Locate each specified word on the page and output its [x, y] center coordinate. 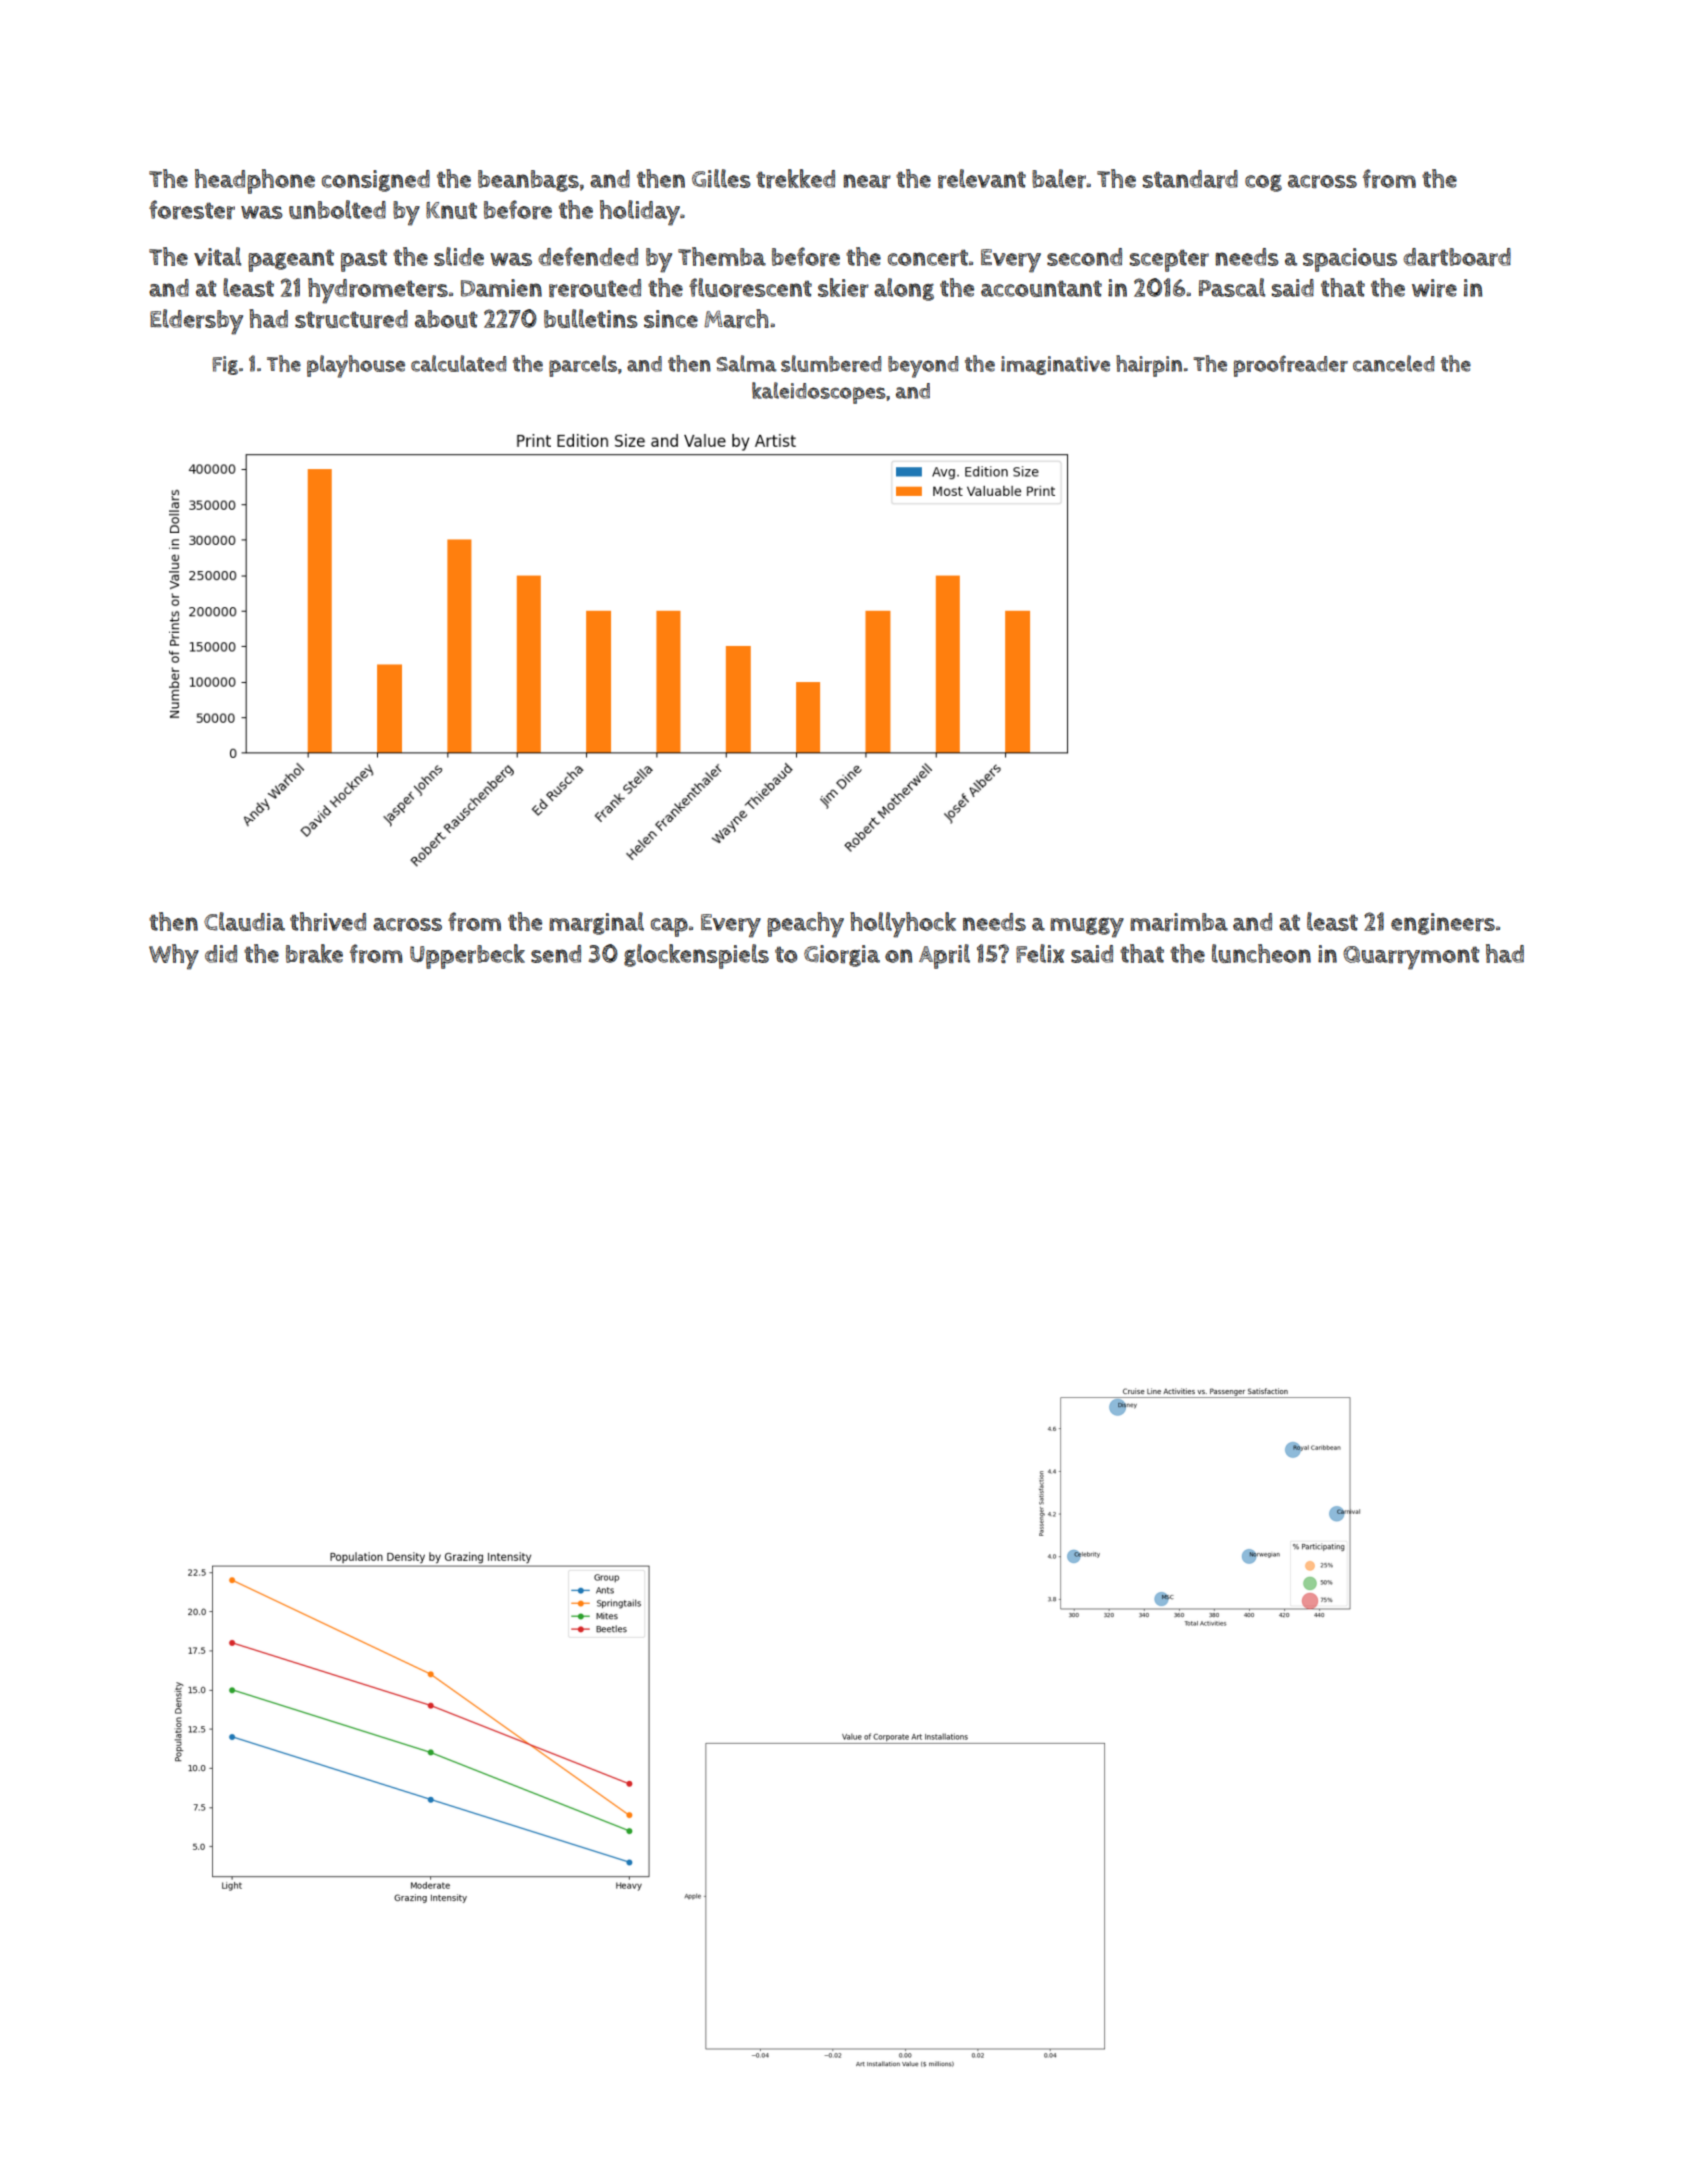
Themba [722, 256]
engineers [1443, 924]
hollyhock [903, 925]
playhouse [356, 366]
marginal [596, 923]
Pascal [1232, 287]
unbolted [337, 209]
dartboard [1457, 257]
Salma [746, 363]
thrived [328, 922]
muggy [1087, 927]
